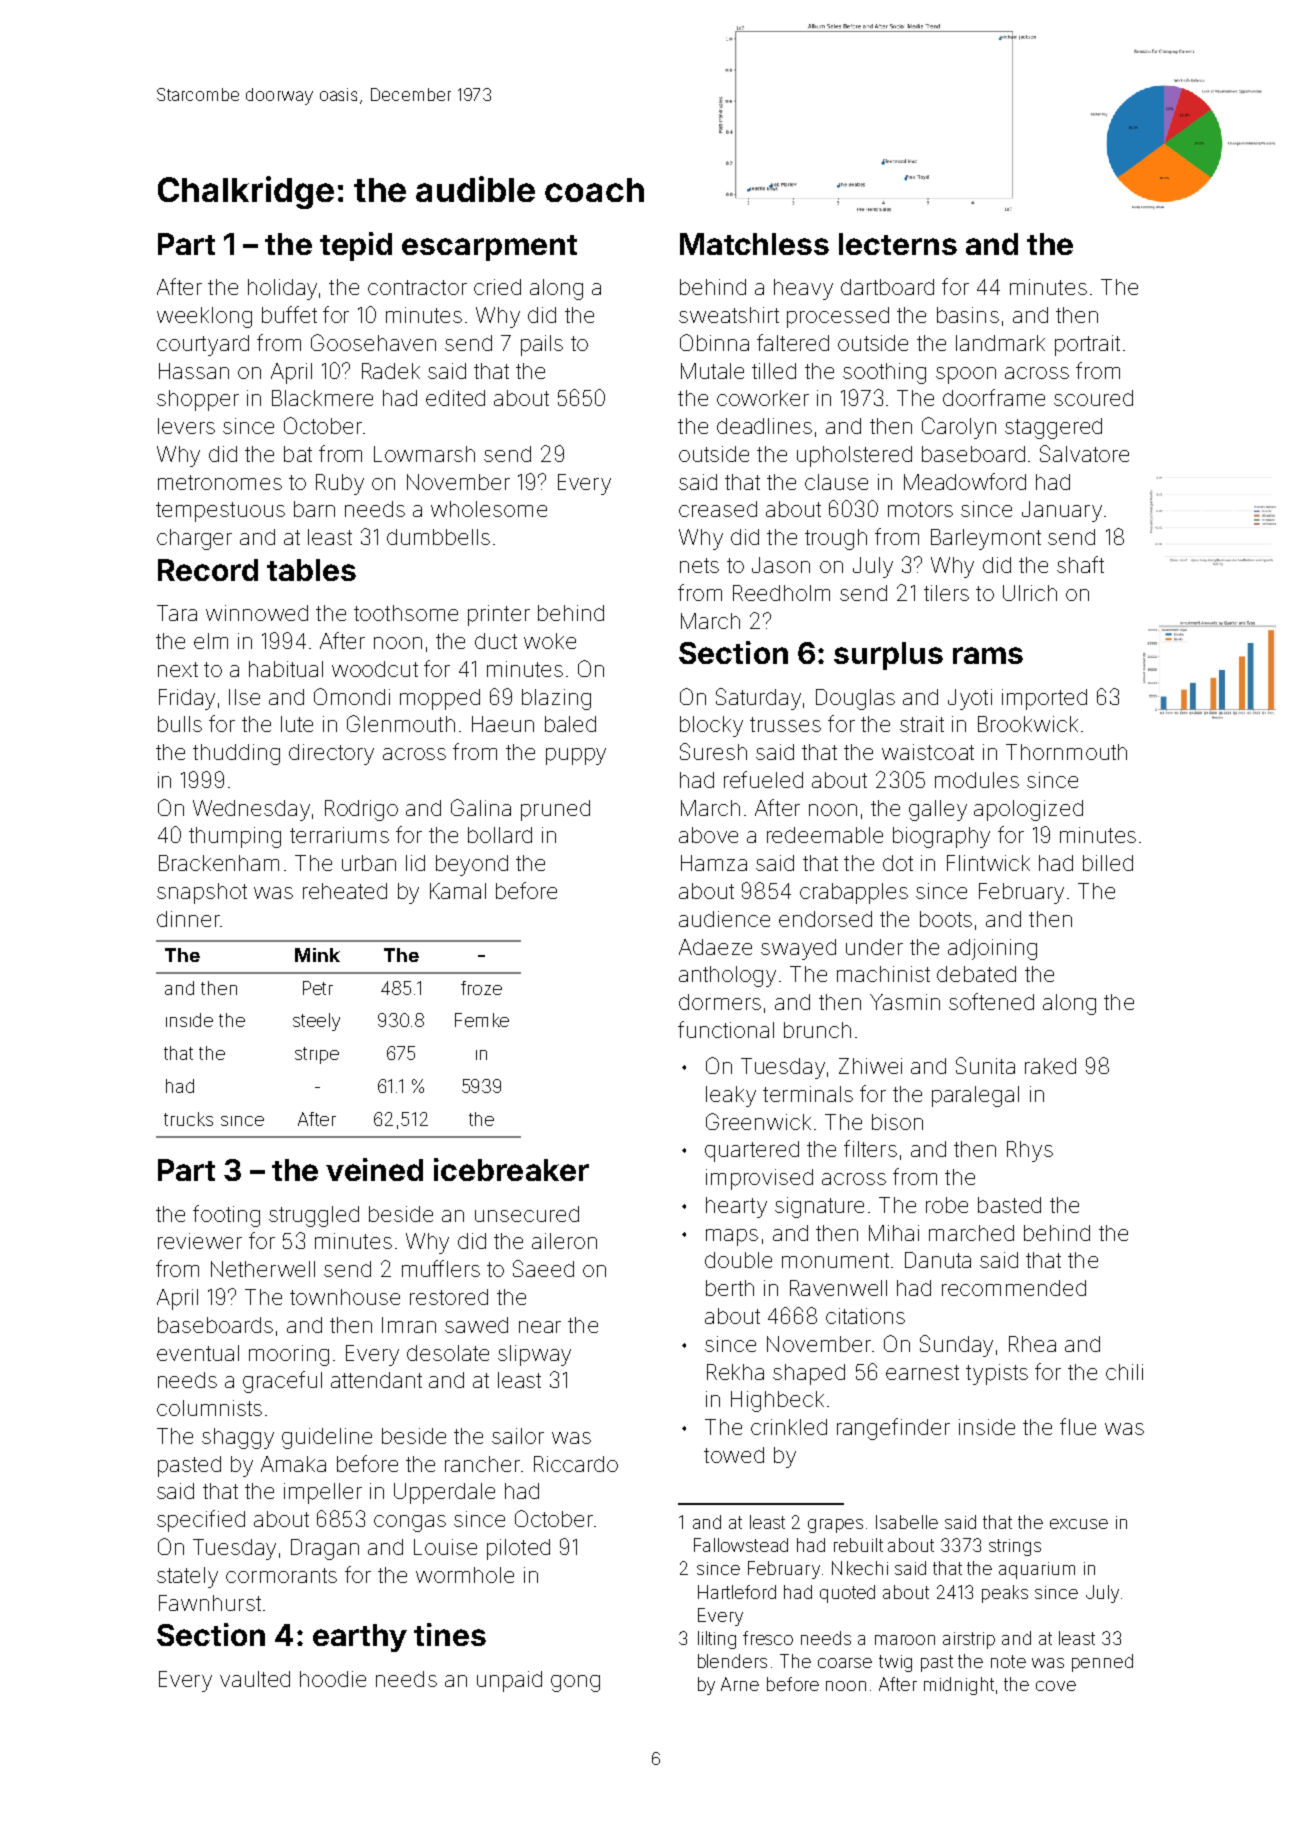 The width and height of the screenshot is (1301, 1840). I want to click on stripe, so click(317, 1055).
